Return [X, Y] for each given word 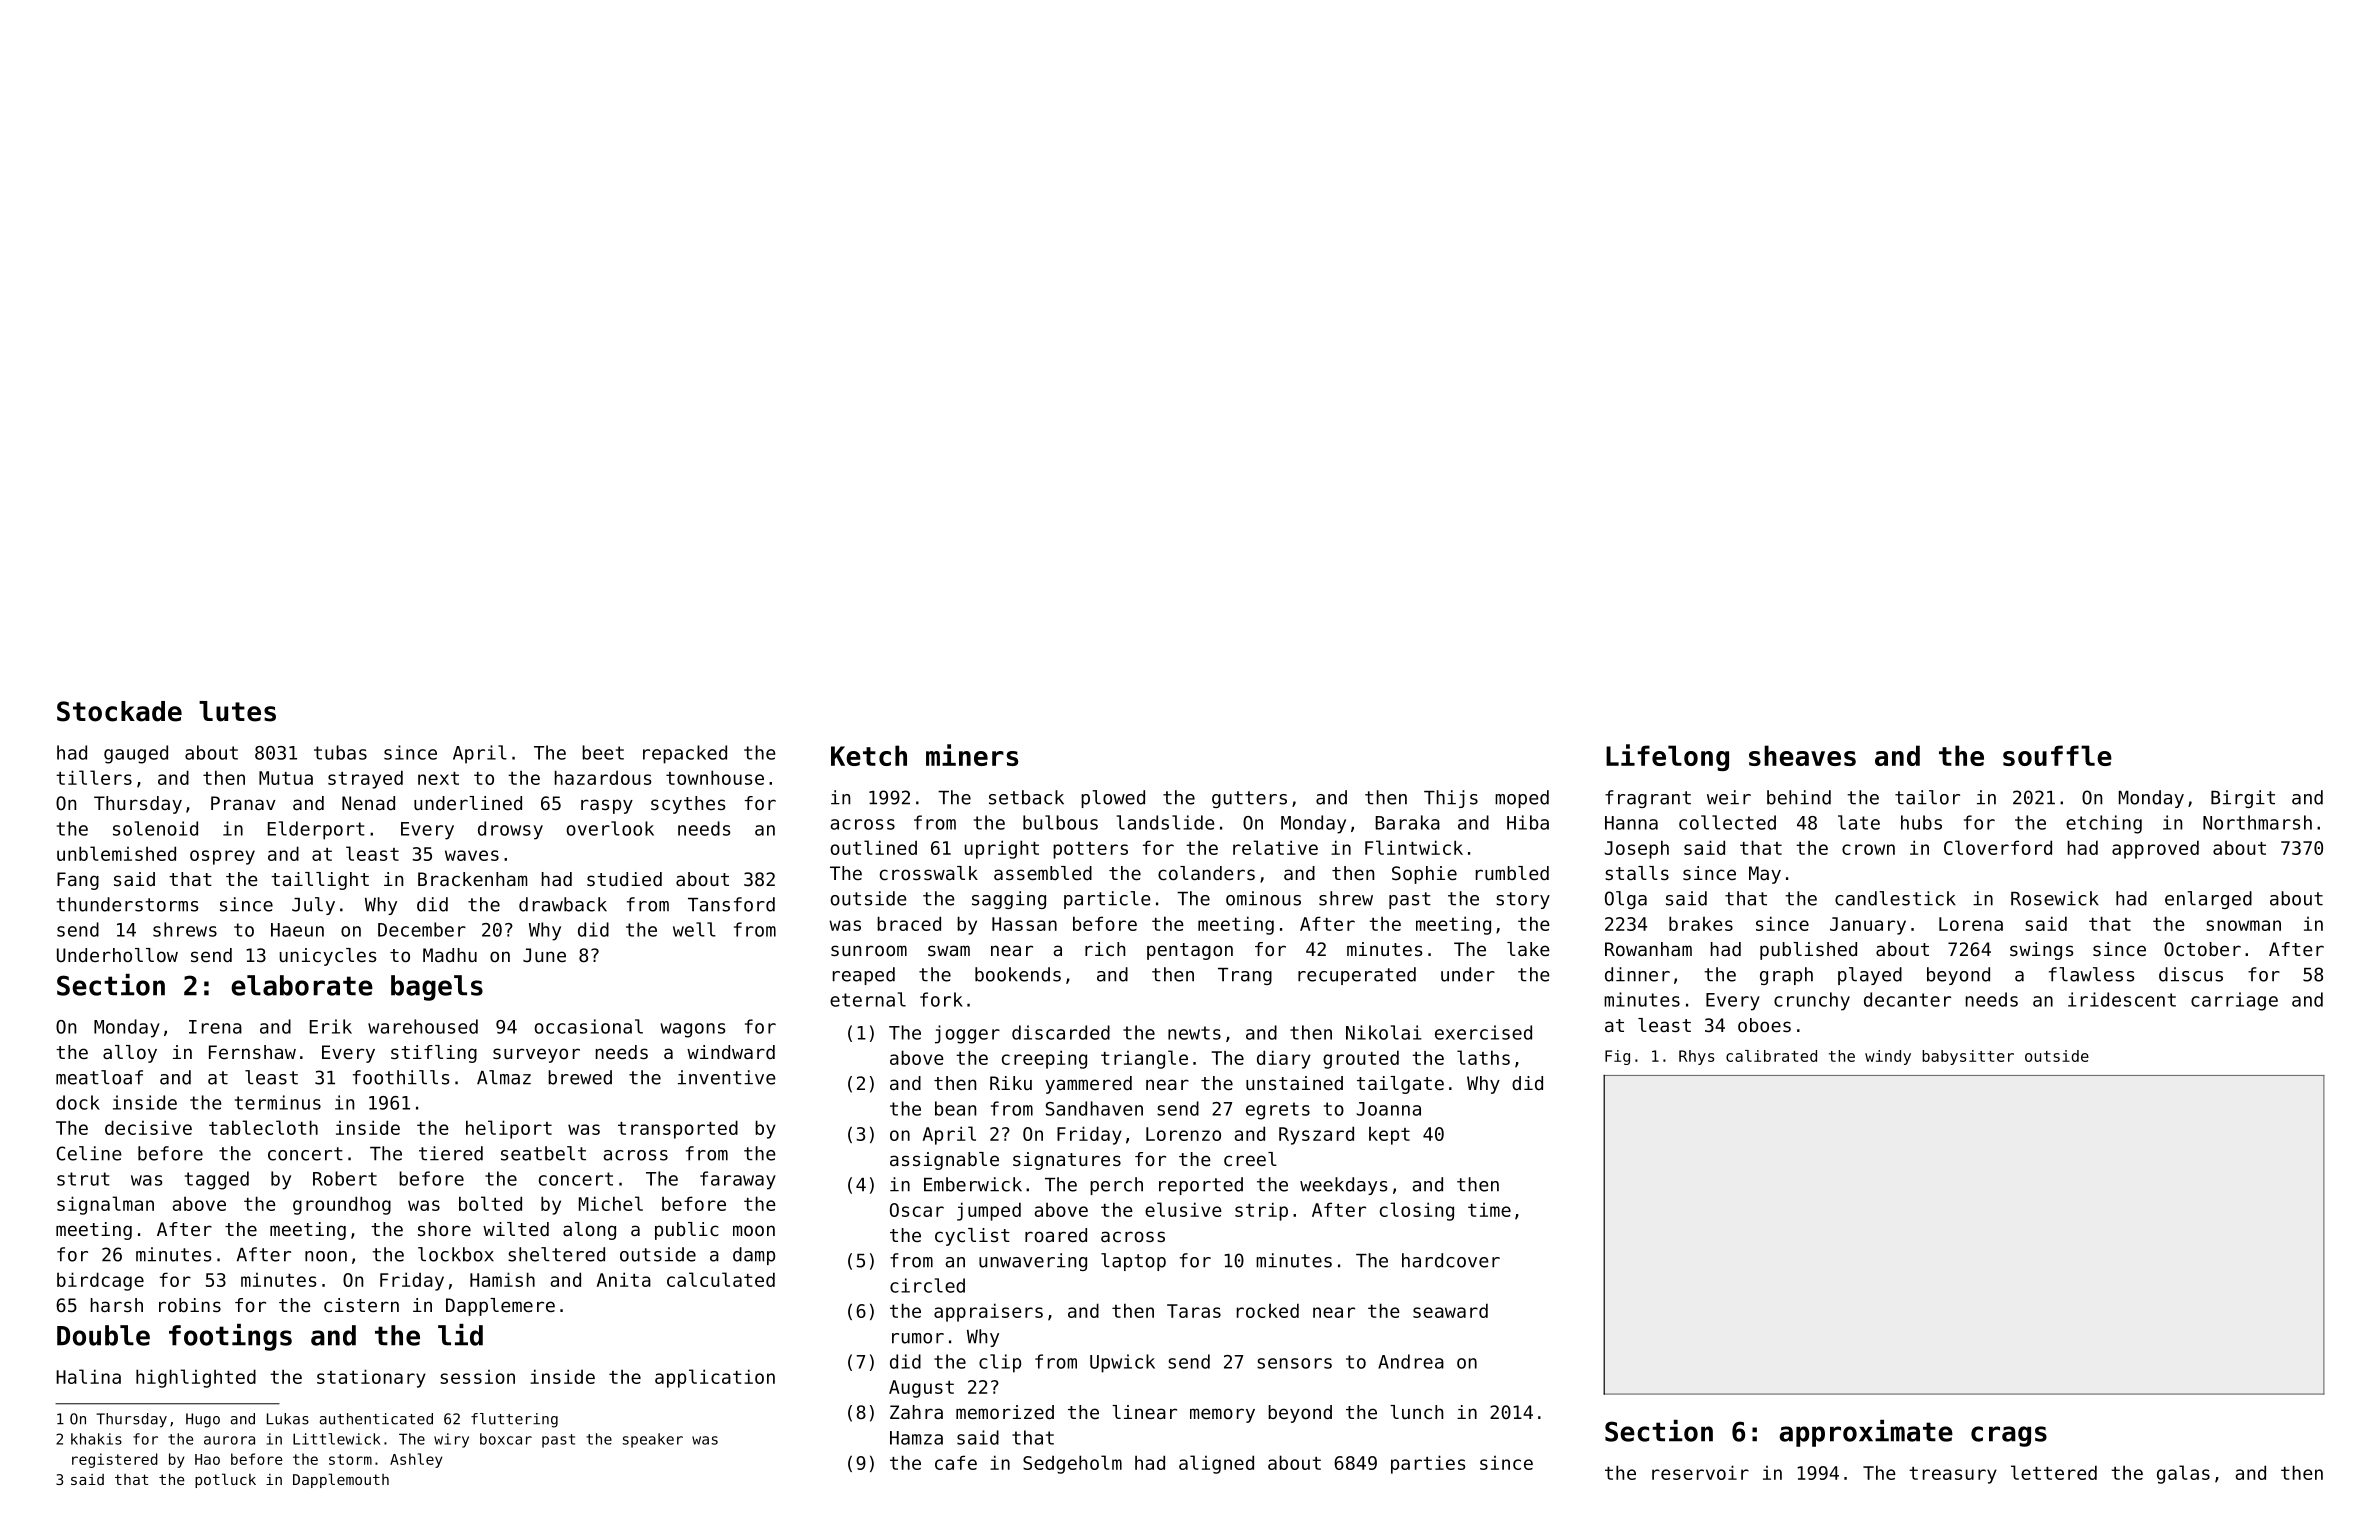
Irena [215, 1027]
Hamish [502, 1279]
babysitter [1968, 1057]
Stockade [119, 711]
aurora [229, 1440]
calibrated [1771, 1056]
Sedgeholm [1072, 1464]
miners [972, 755]
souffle [2057, 755]
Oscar [917, 1210]
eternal [868, 999]
